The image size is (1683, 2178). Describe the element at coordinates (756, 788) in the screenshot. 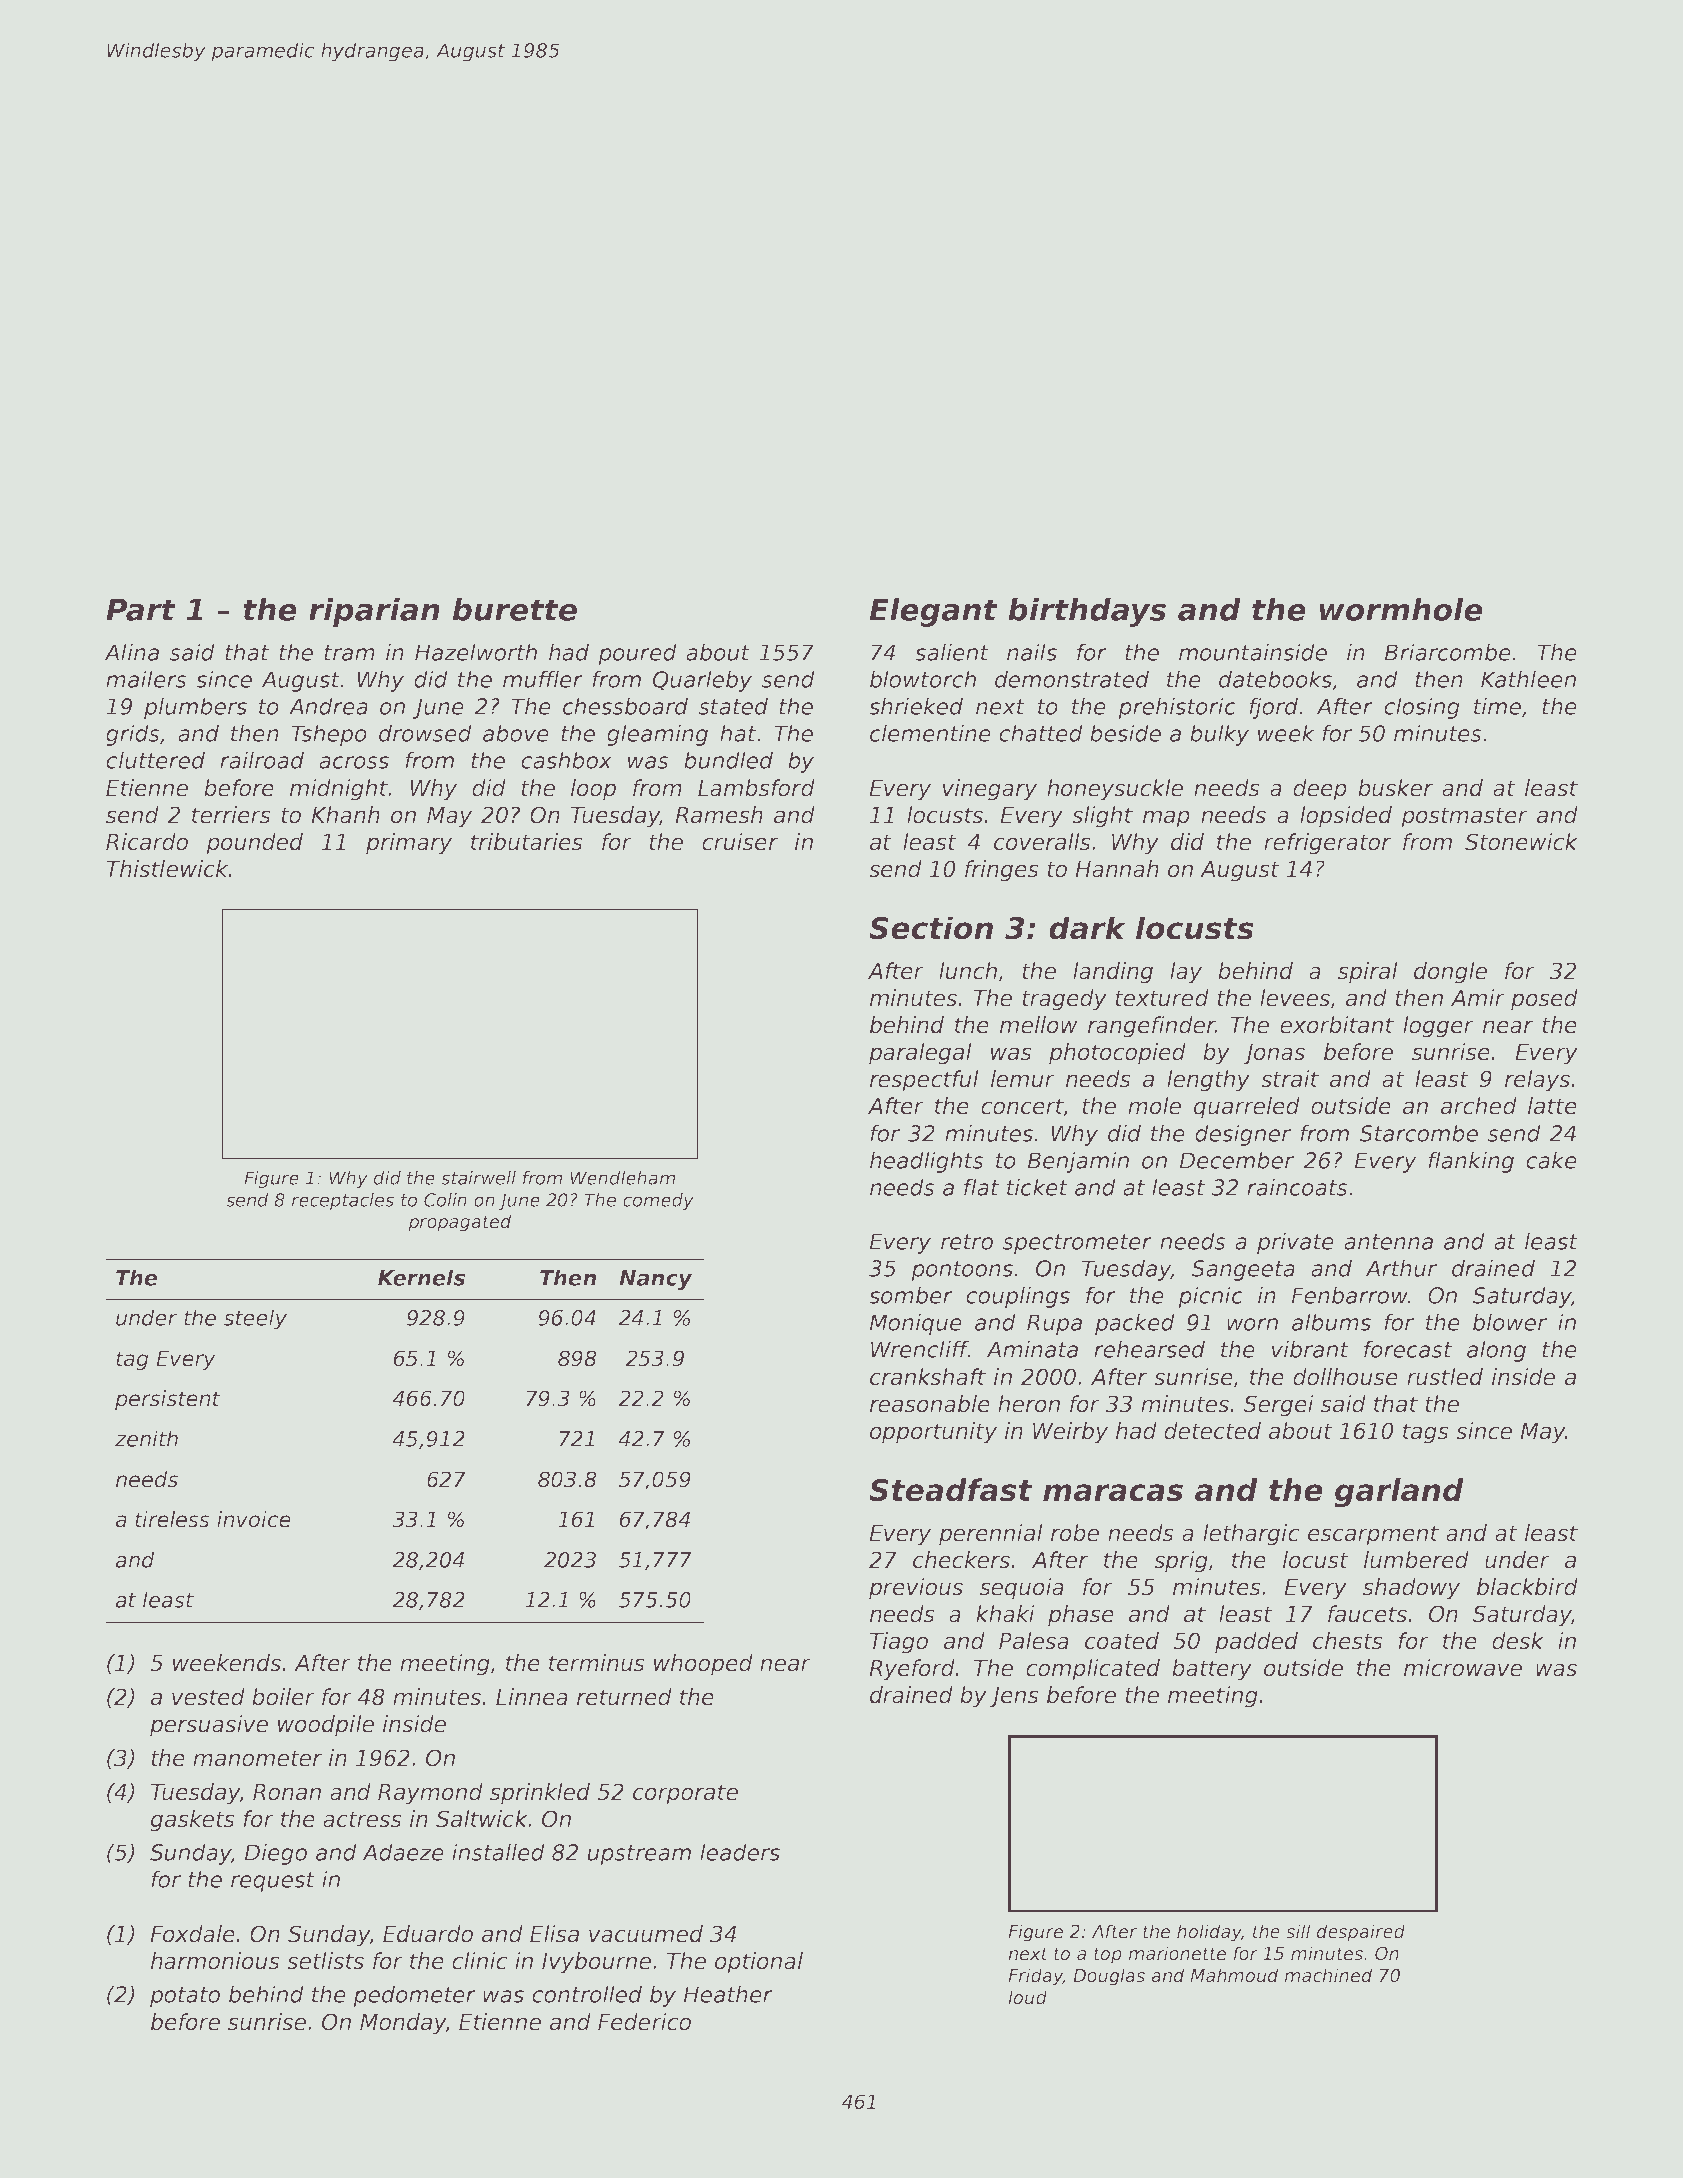

I see `Lambsford` at that location.
